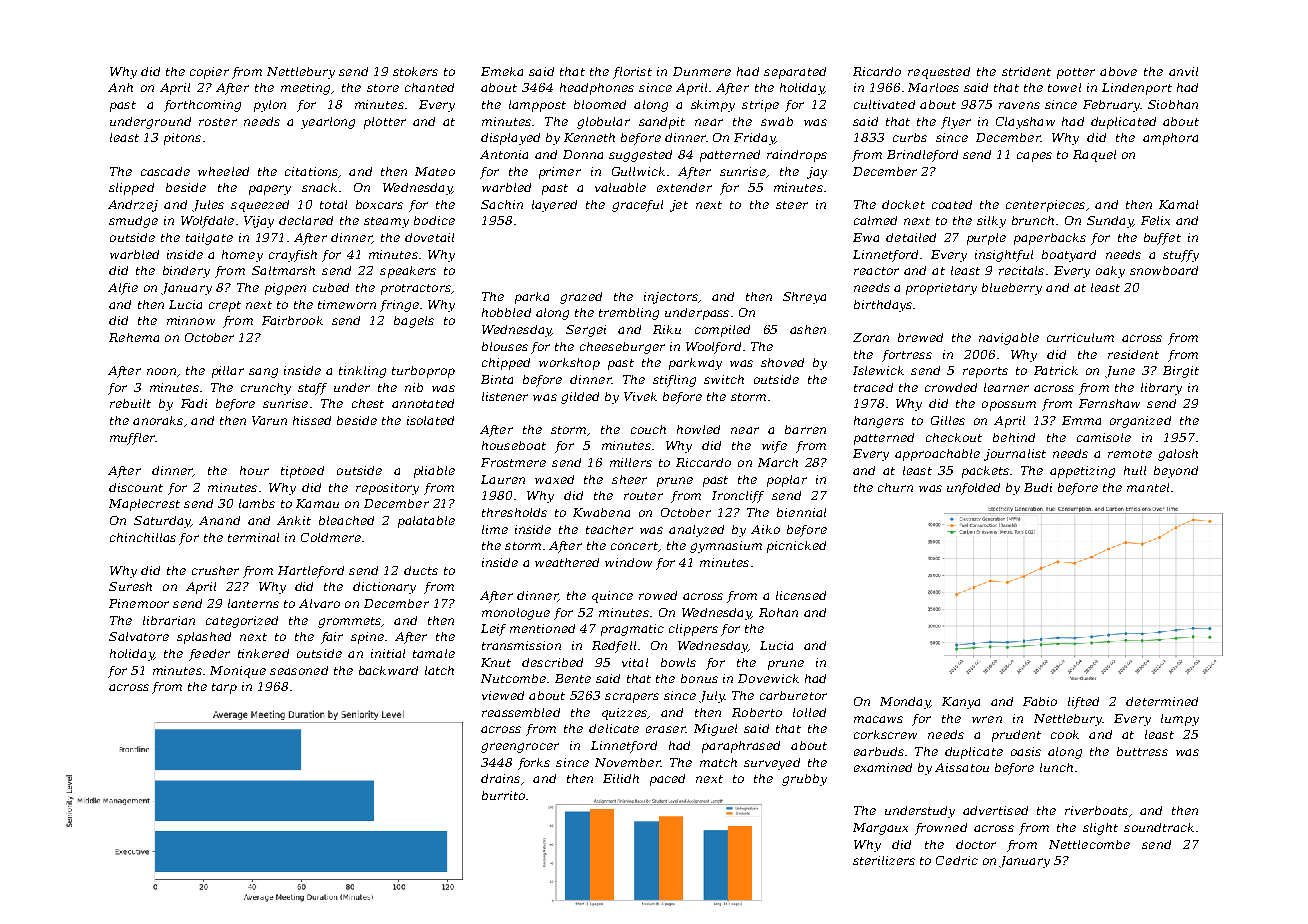 The height and width of the document is (924, 1308). Describe the element at coordinates (542, 628) in the document. I see `mentioned` at that location.
